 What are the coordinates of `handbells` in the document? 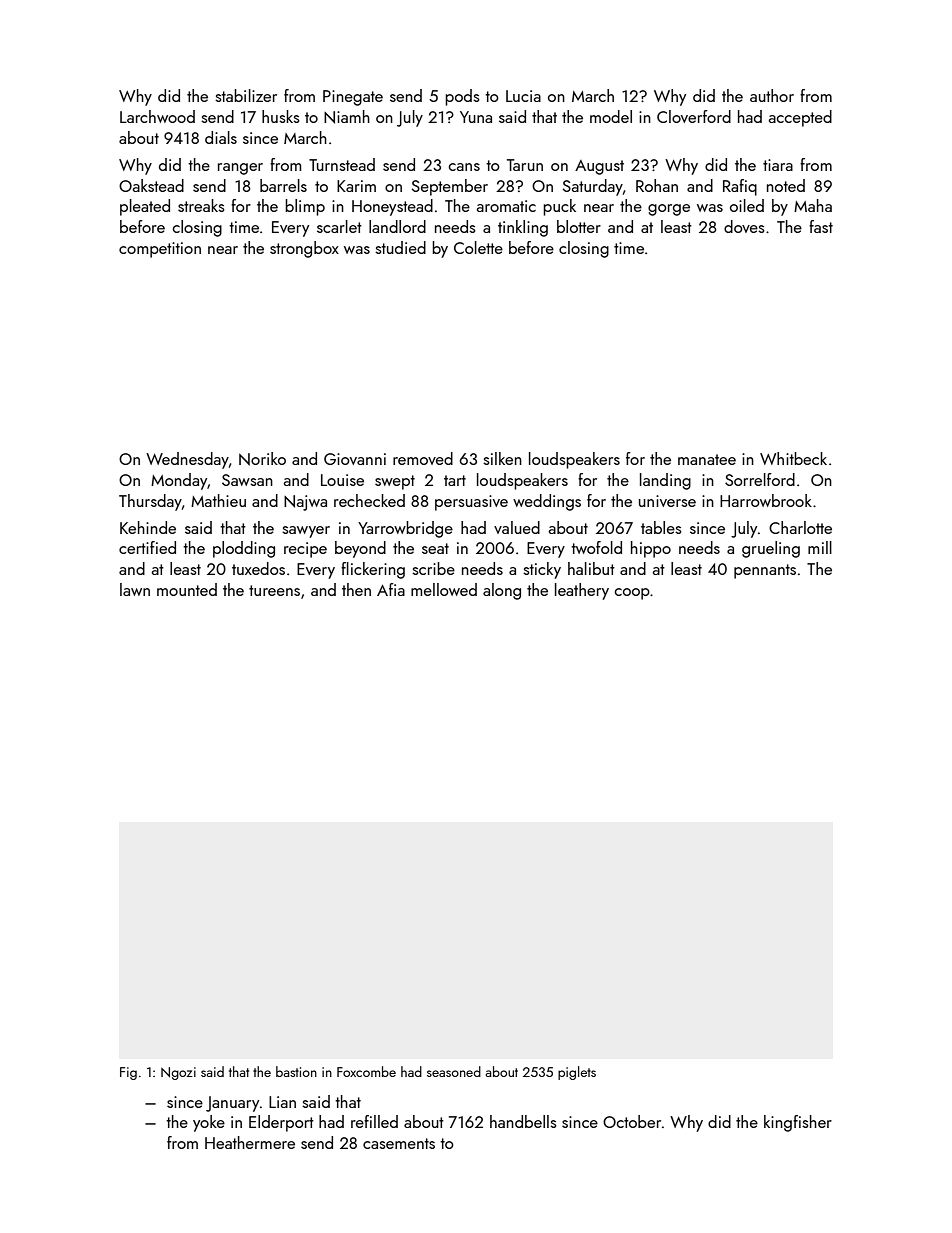 It's located at (523, 1121).
